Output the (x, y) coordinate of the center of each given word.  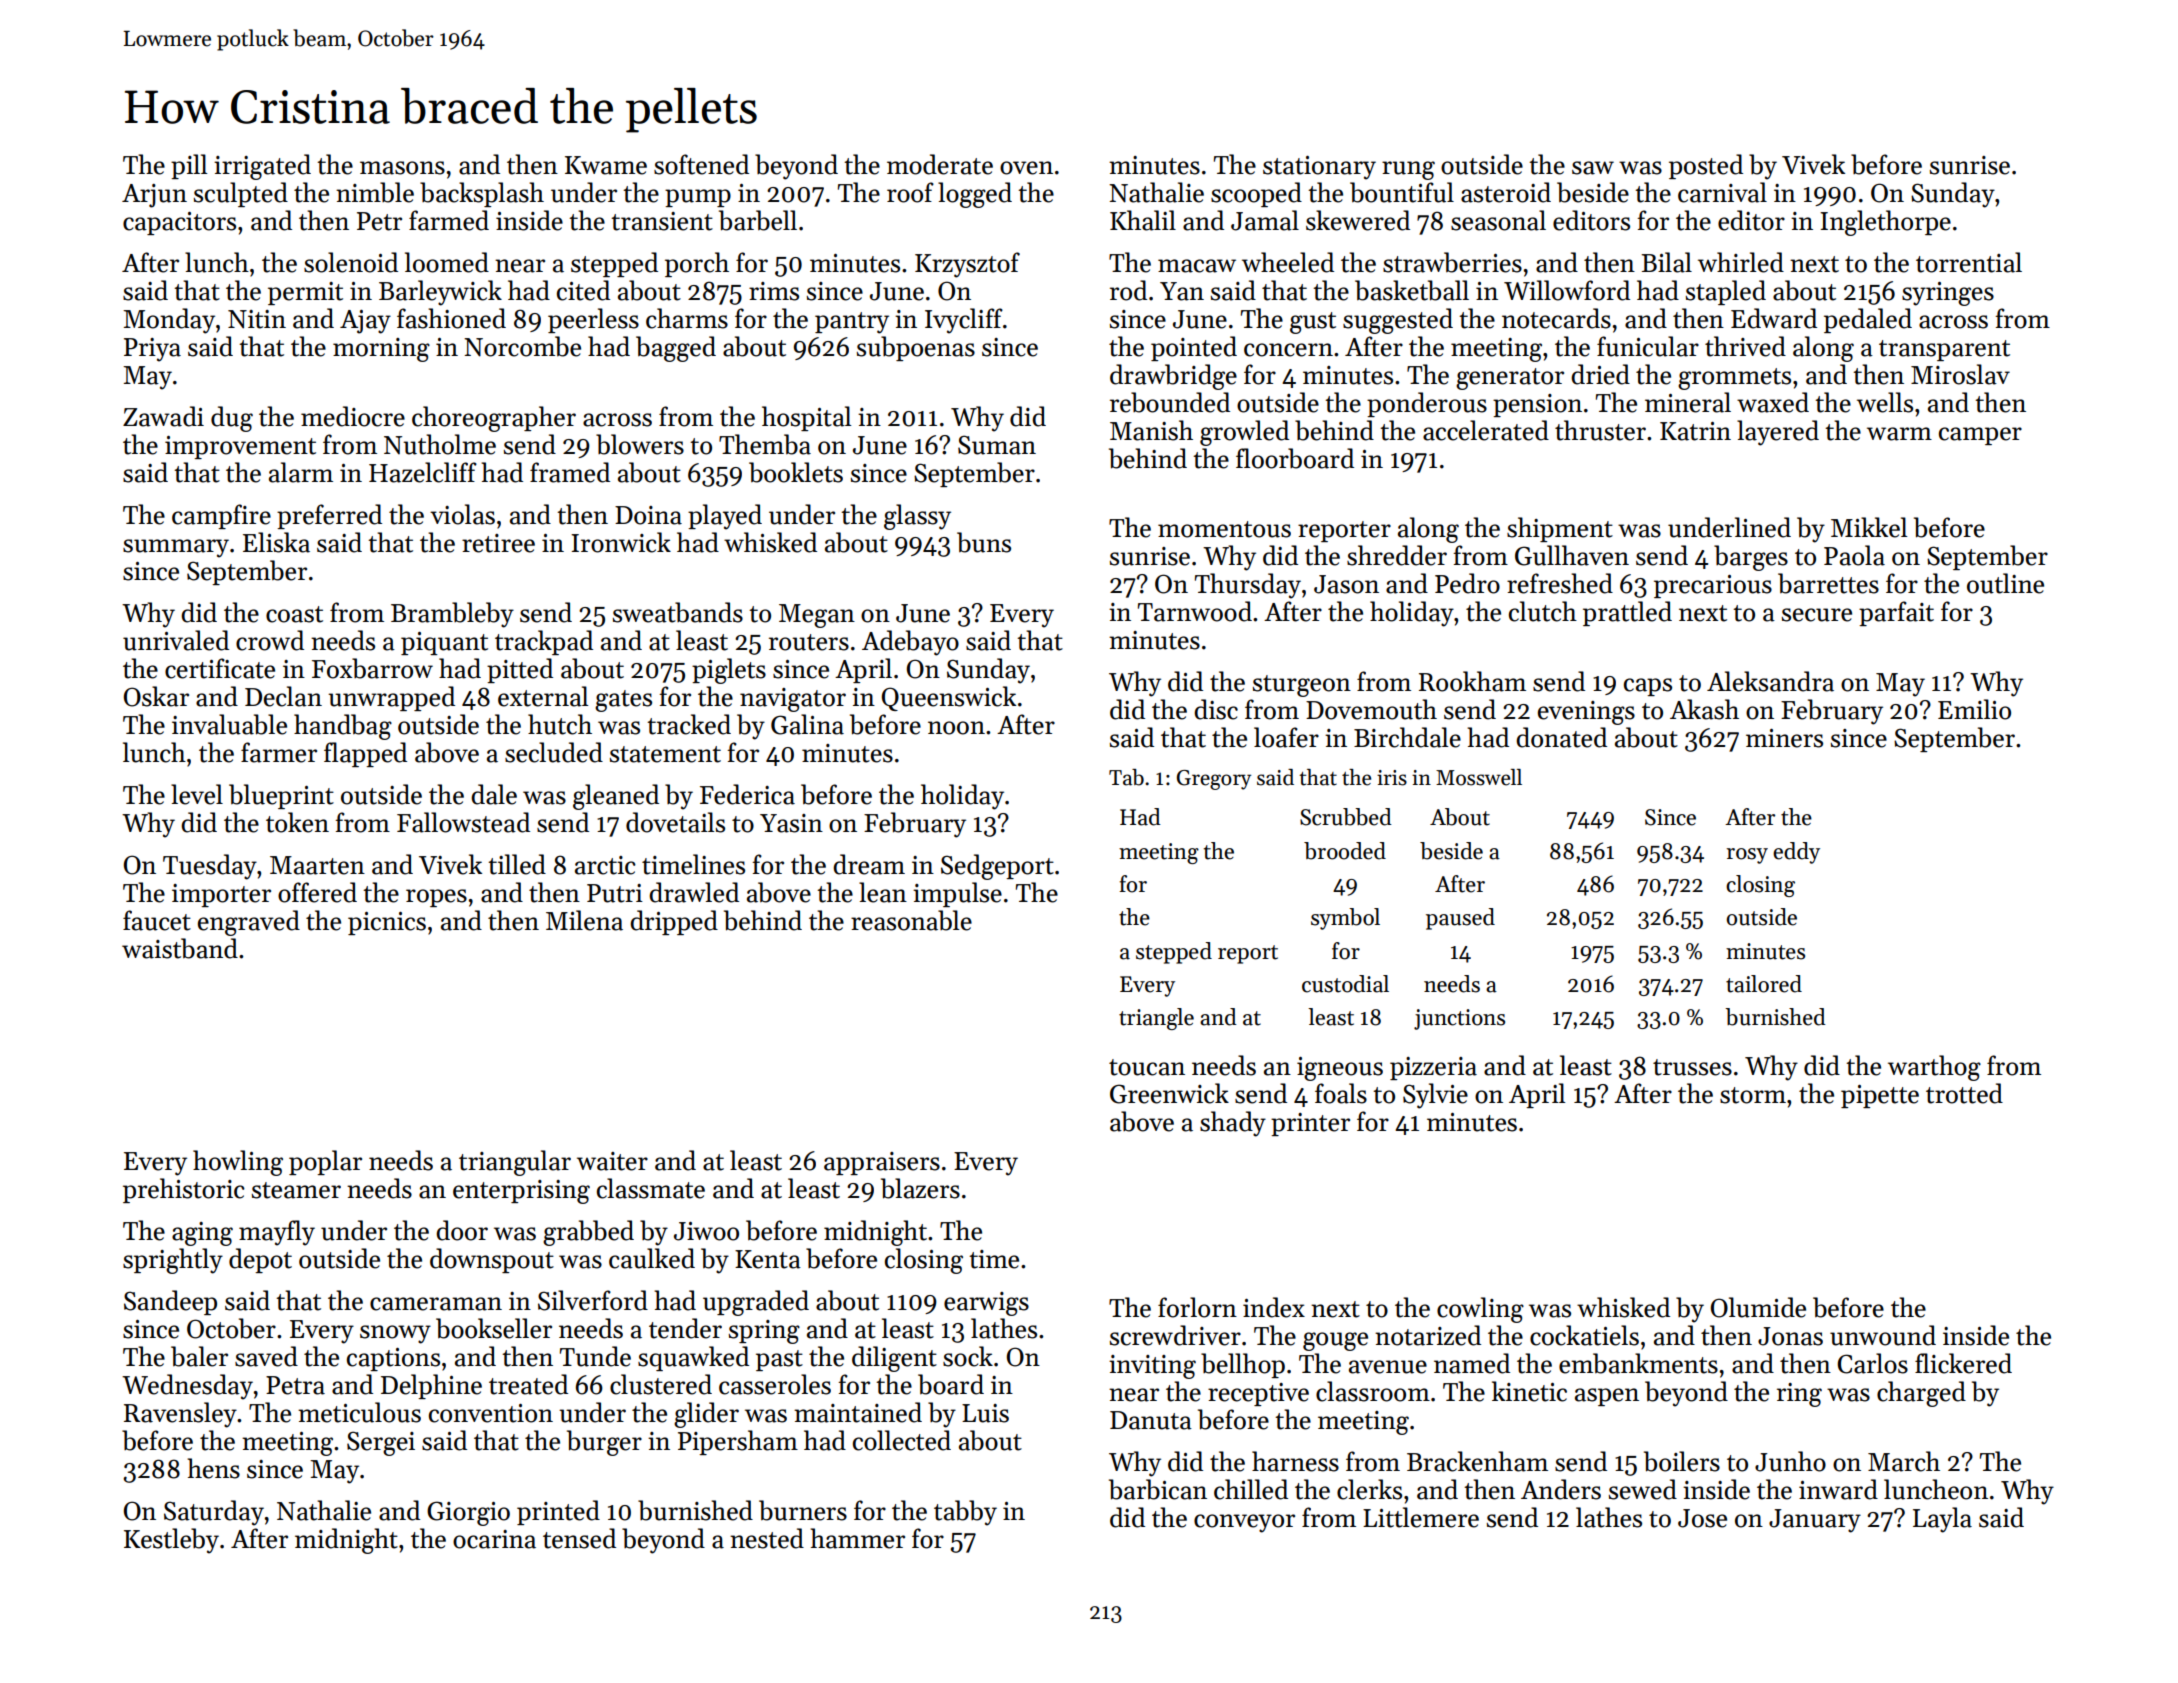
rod (1128, 290)
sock (968, 1356)
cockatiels (1584, 1335)
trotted (1964, 1093)
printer (1310, 1124)
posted (1706, 166)
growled (1244, 433)
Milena (584, 920)
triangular (515, 1163)
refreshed (1560, 583)
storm (1753, 1095)
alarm (301, 472)
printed (558, 1512)
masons (402, 168)
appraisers (882, 1163)
